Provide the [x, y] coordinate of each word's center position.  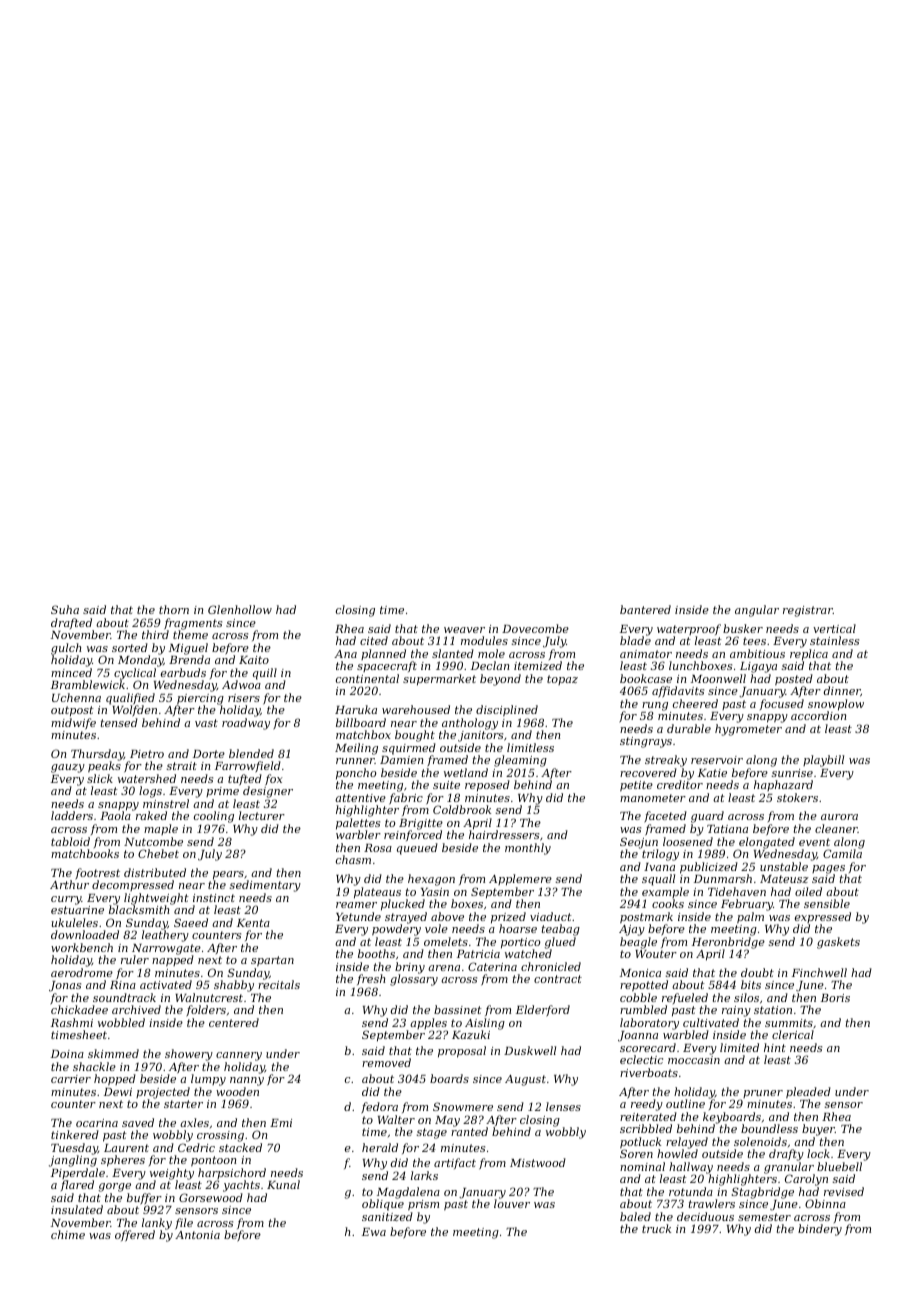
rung [655, 707]
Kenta [253, 923]
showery [189, 1055]
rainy [736, 1011]
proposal [462, 1052]
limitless [530, 747]
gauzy [68, 768]
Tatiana [727, 829]
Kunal [283, 1184]
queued [417, 849]
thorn [174, 609]
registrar [808, 611]
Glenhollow [240, 609]
